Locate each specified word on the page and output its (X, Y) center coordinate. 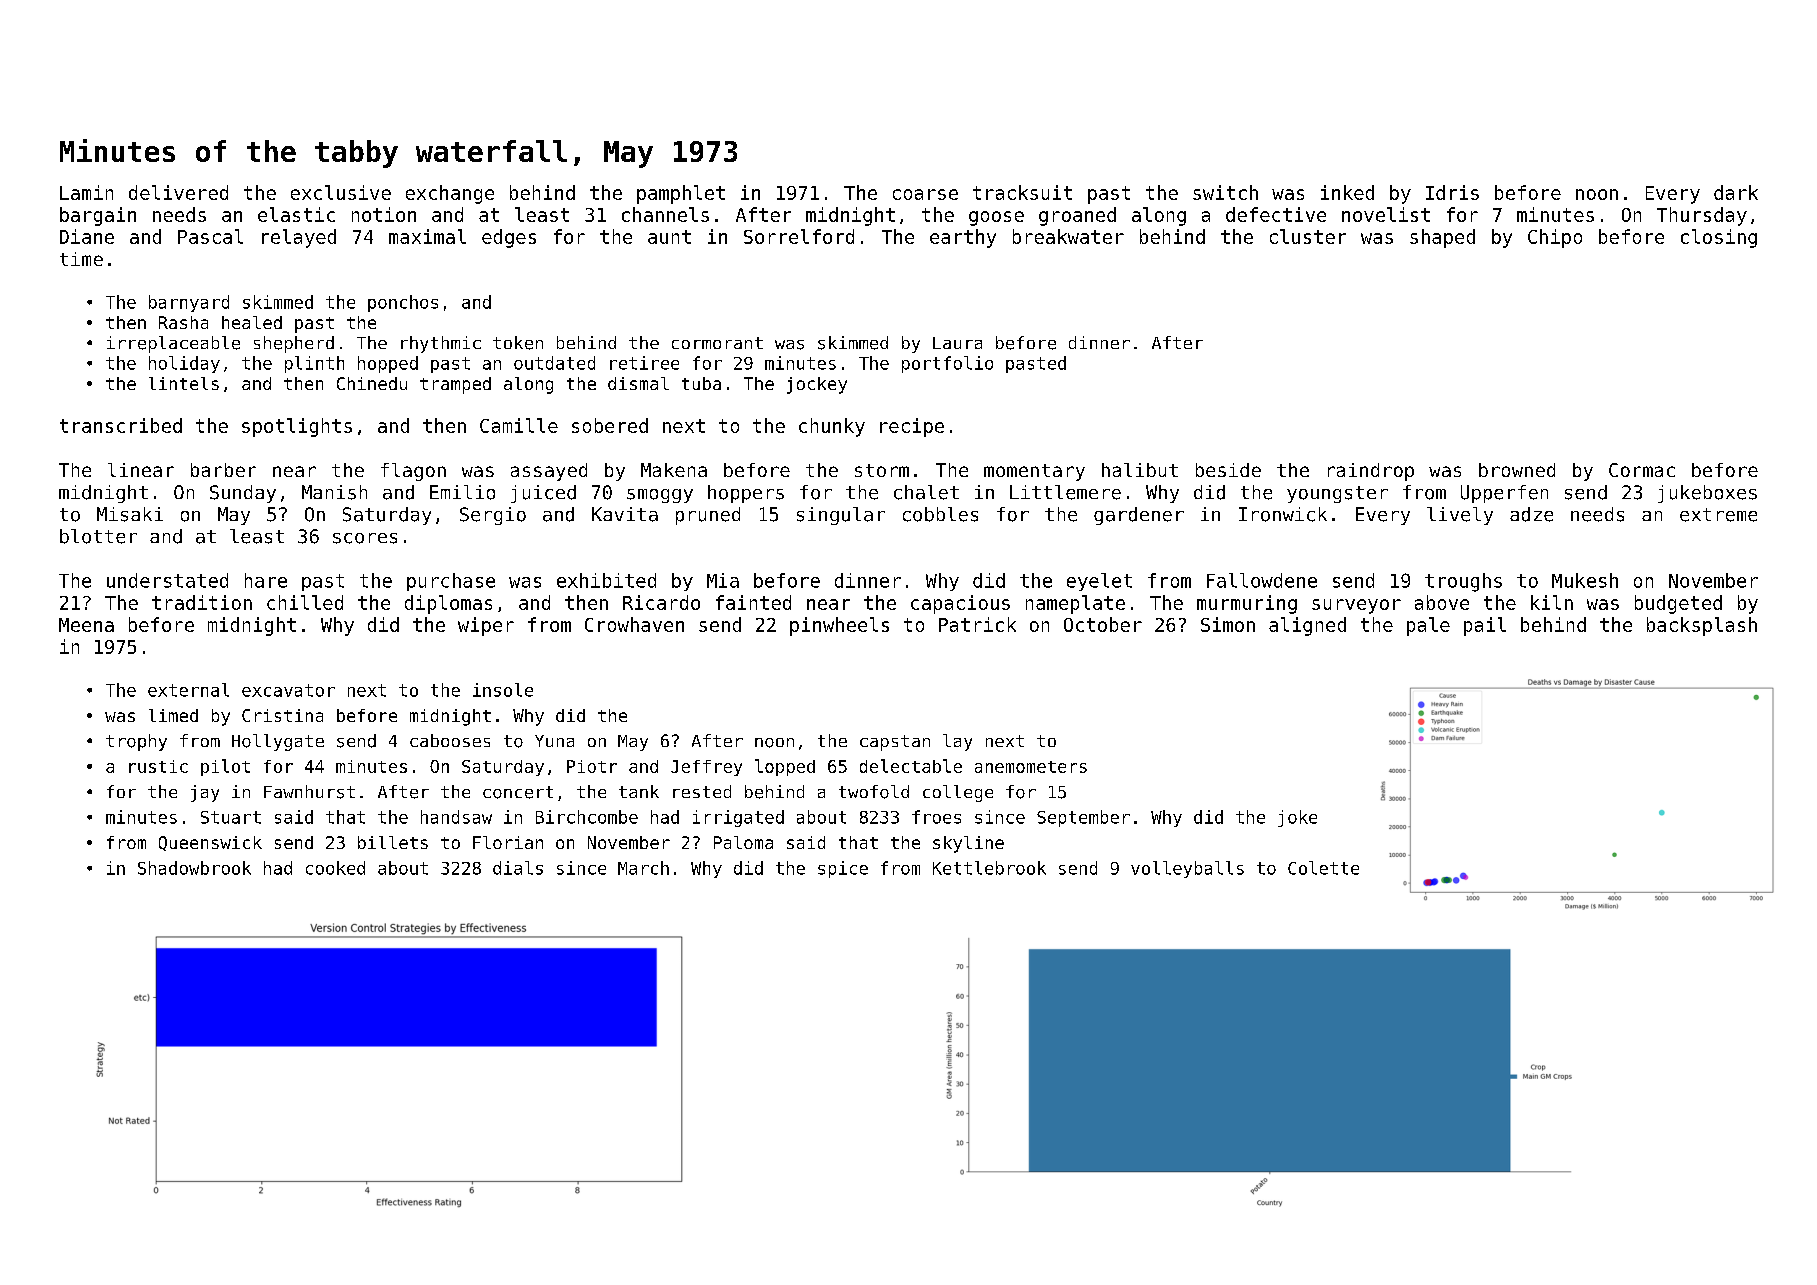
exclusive (341, 192)
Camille (519, 425)
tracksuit (1022, 192)
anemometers (1031, 767)
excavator (288, 690)
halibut (1140, 470)
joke (1297, 818)
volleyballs (1187, 869)
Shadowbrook (194, 868)
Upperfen (1504, 494)
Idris (1452, 192)
